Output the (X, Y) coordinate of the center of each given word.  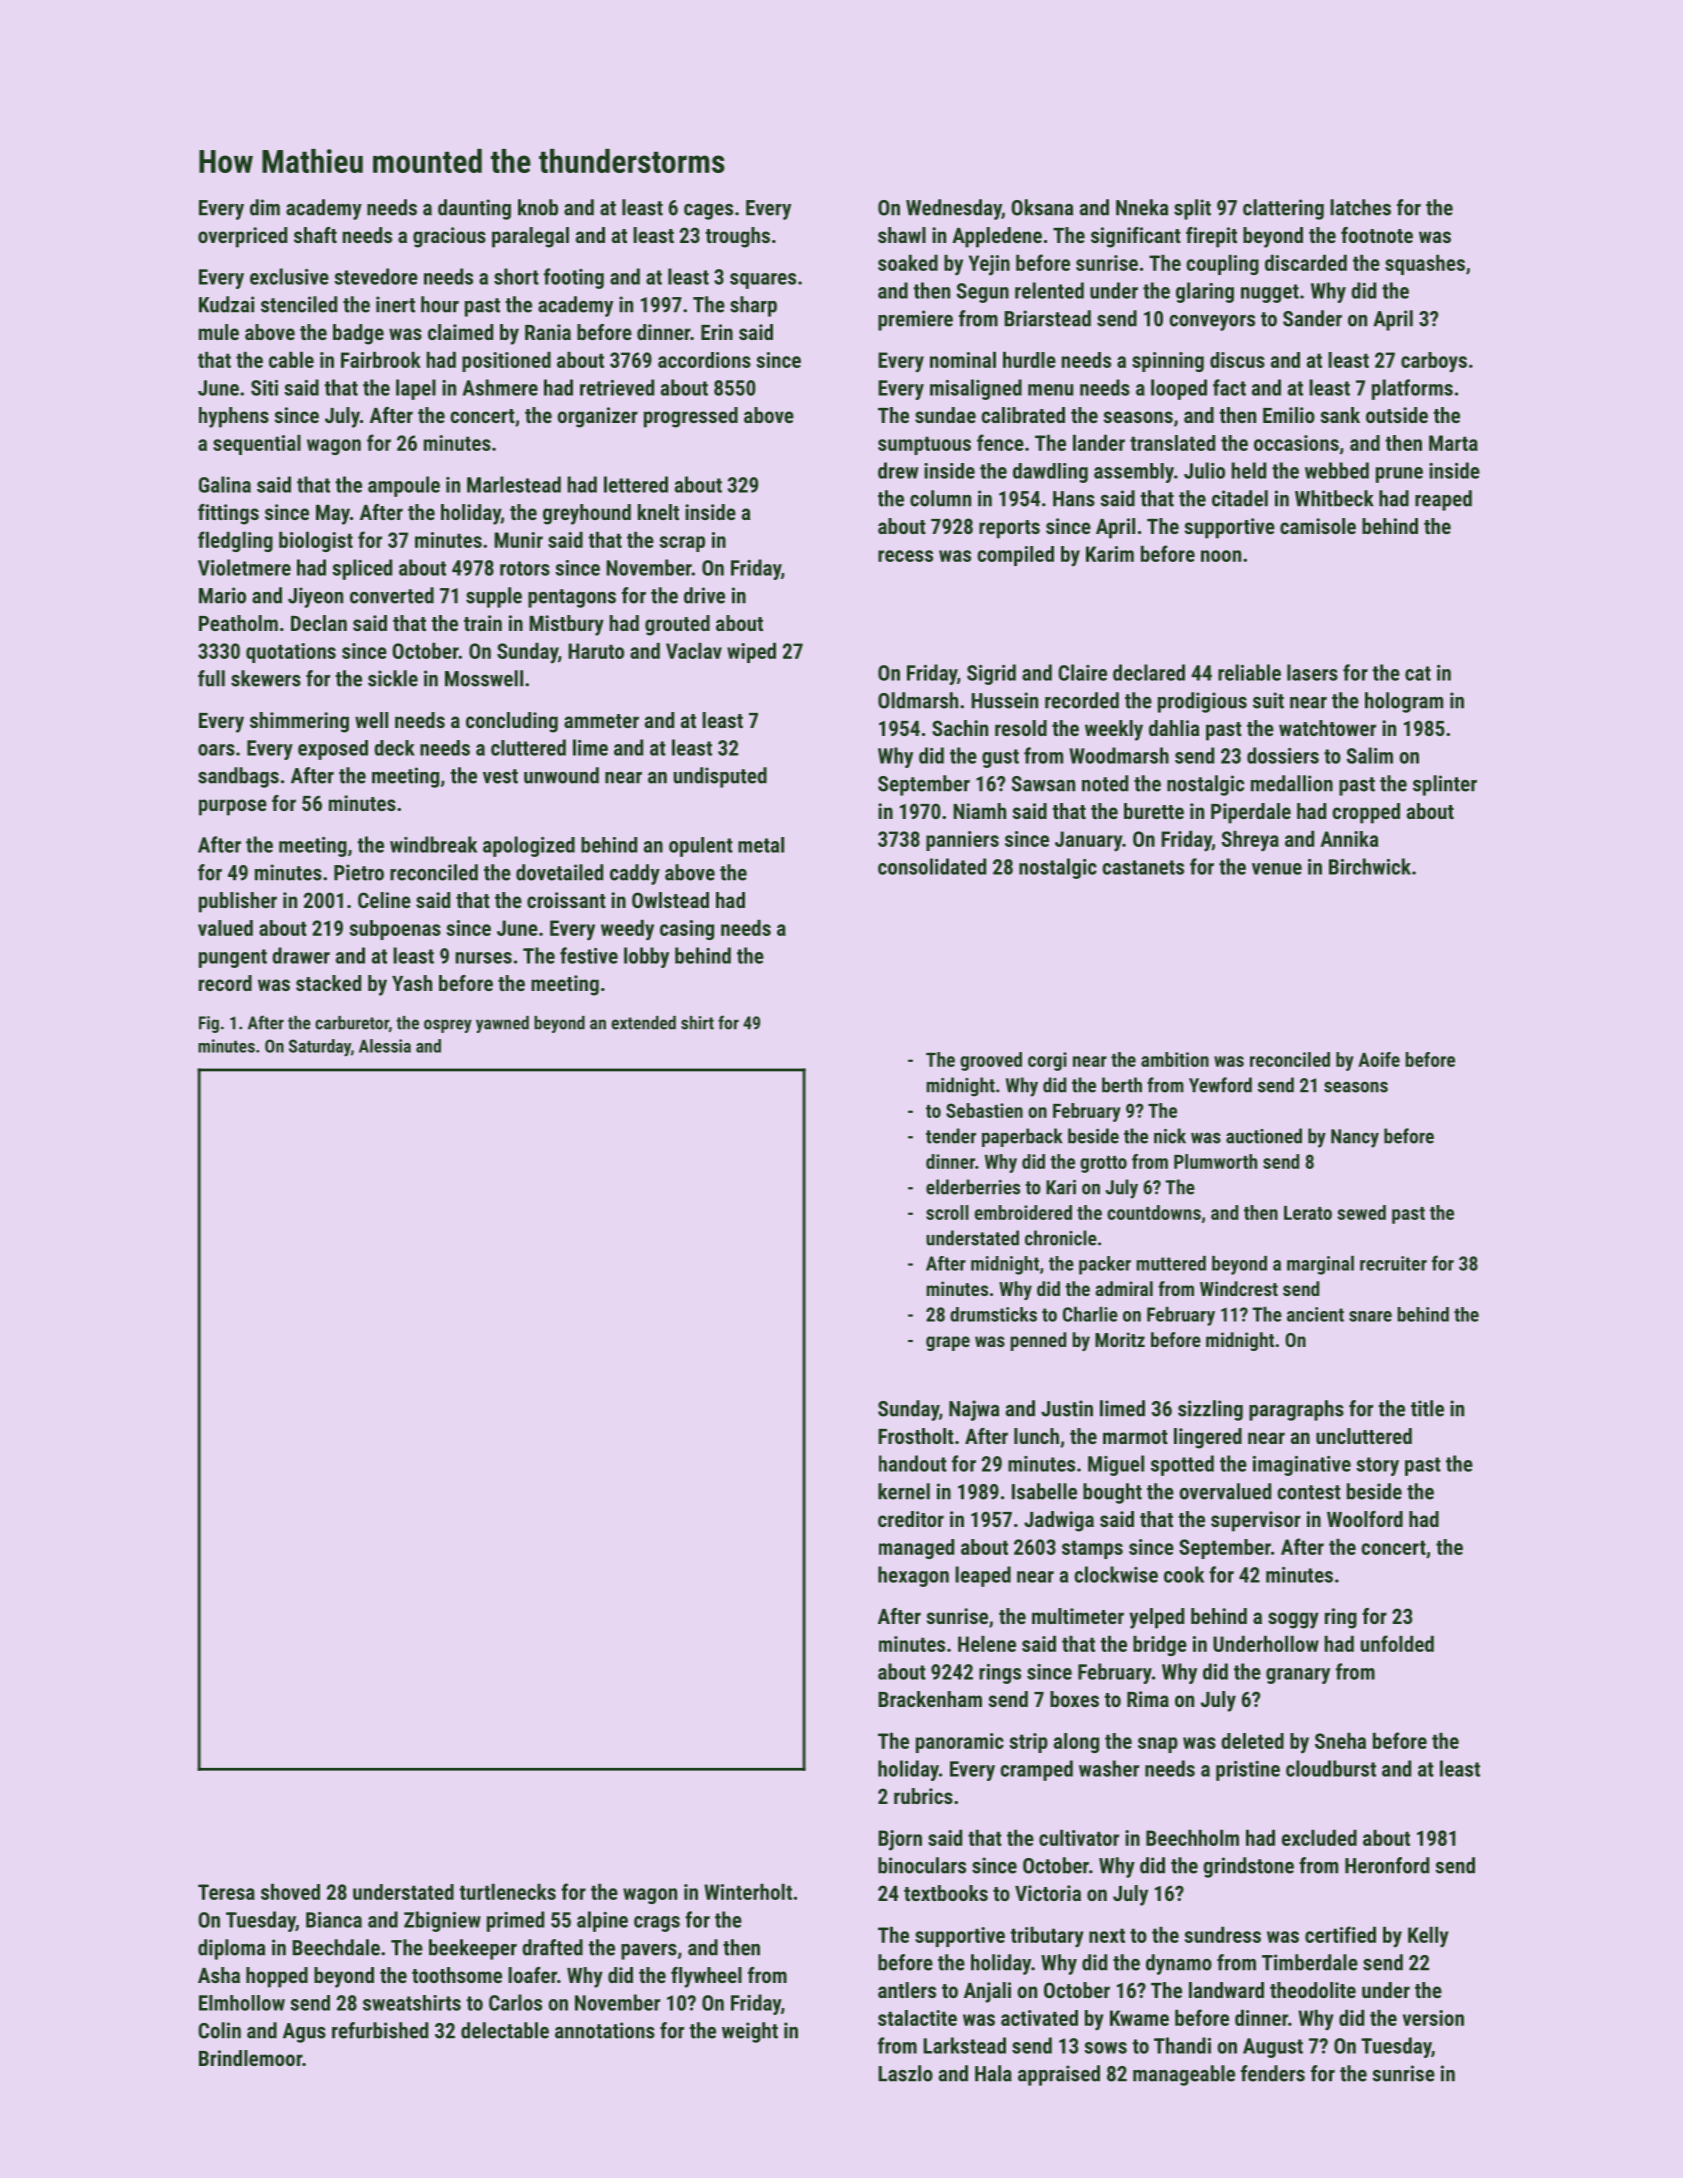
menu (1050, 390)
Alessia (385, 1046)
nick (1170, 1136)
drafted (552, 1947)
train (483, 623)
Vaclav (694, 651)
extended (643, 1023)
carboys (1434, 362)
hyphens (234, 417)
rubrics (923, 1796)
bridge (1160, 1646)
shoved (290, 1892)
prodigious (1202, 702)
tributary (1047, 1937)
